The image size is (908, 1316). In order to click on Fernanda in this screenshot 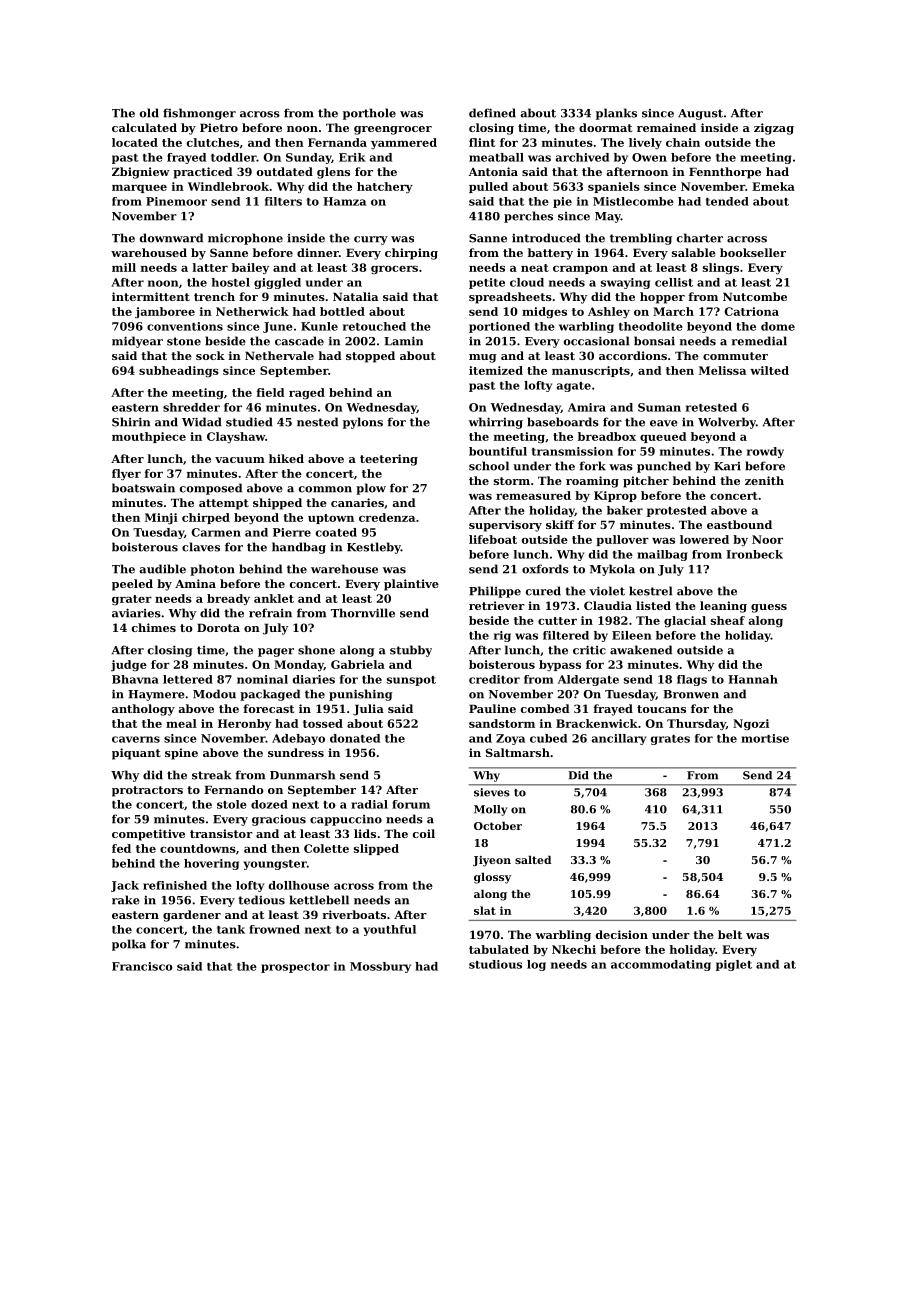, I will do `click(337, 142)`.
